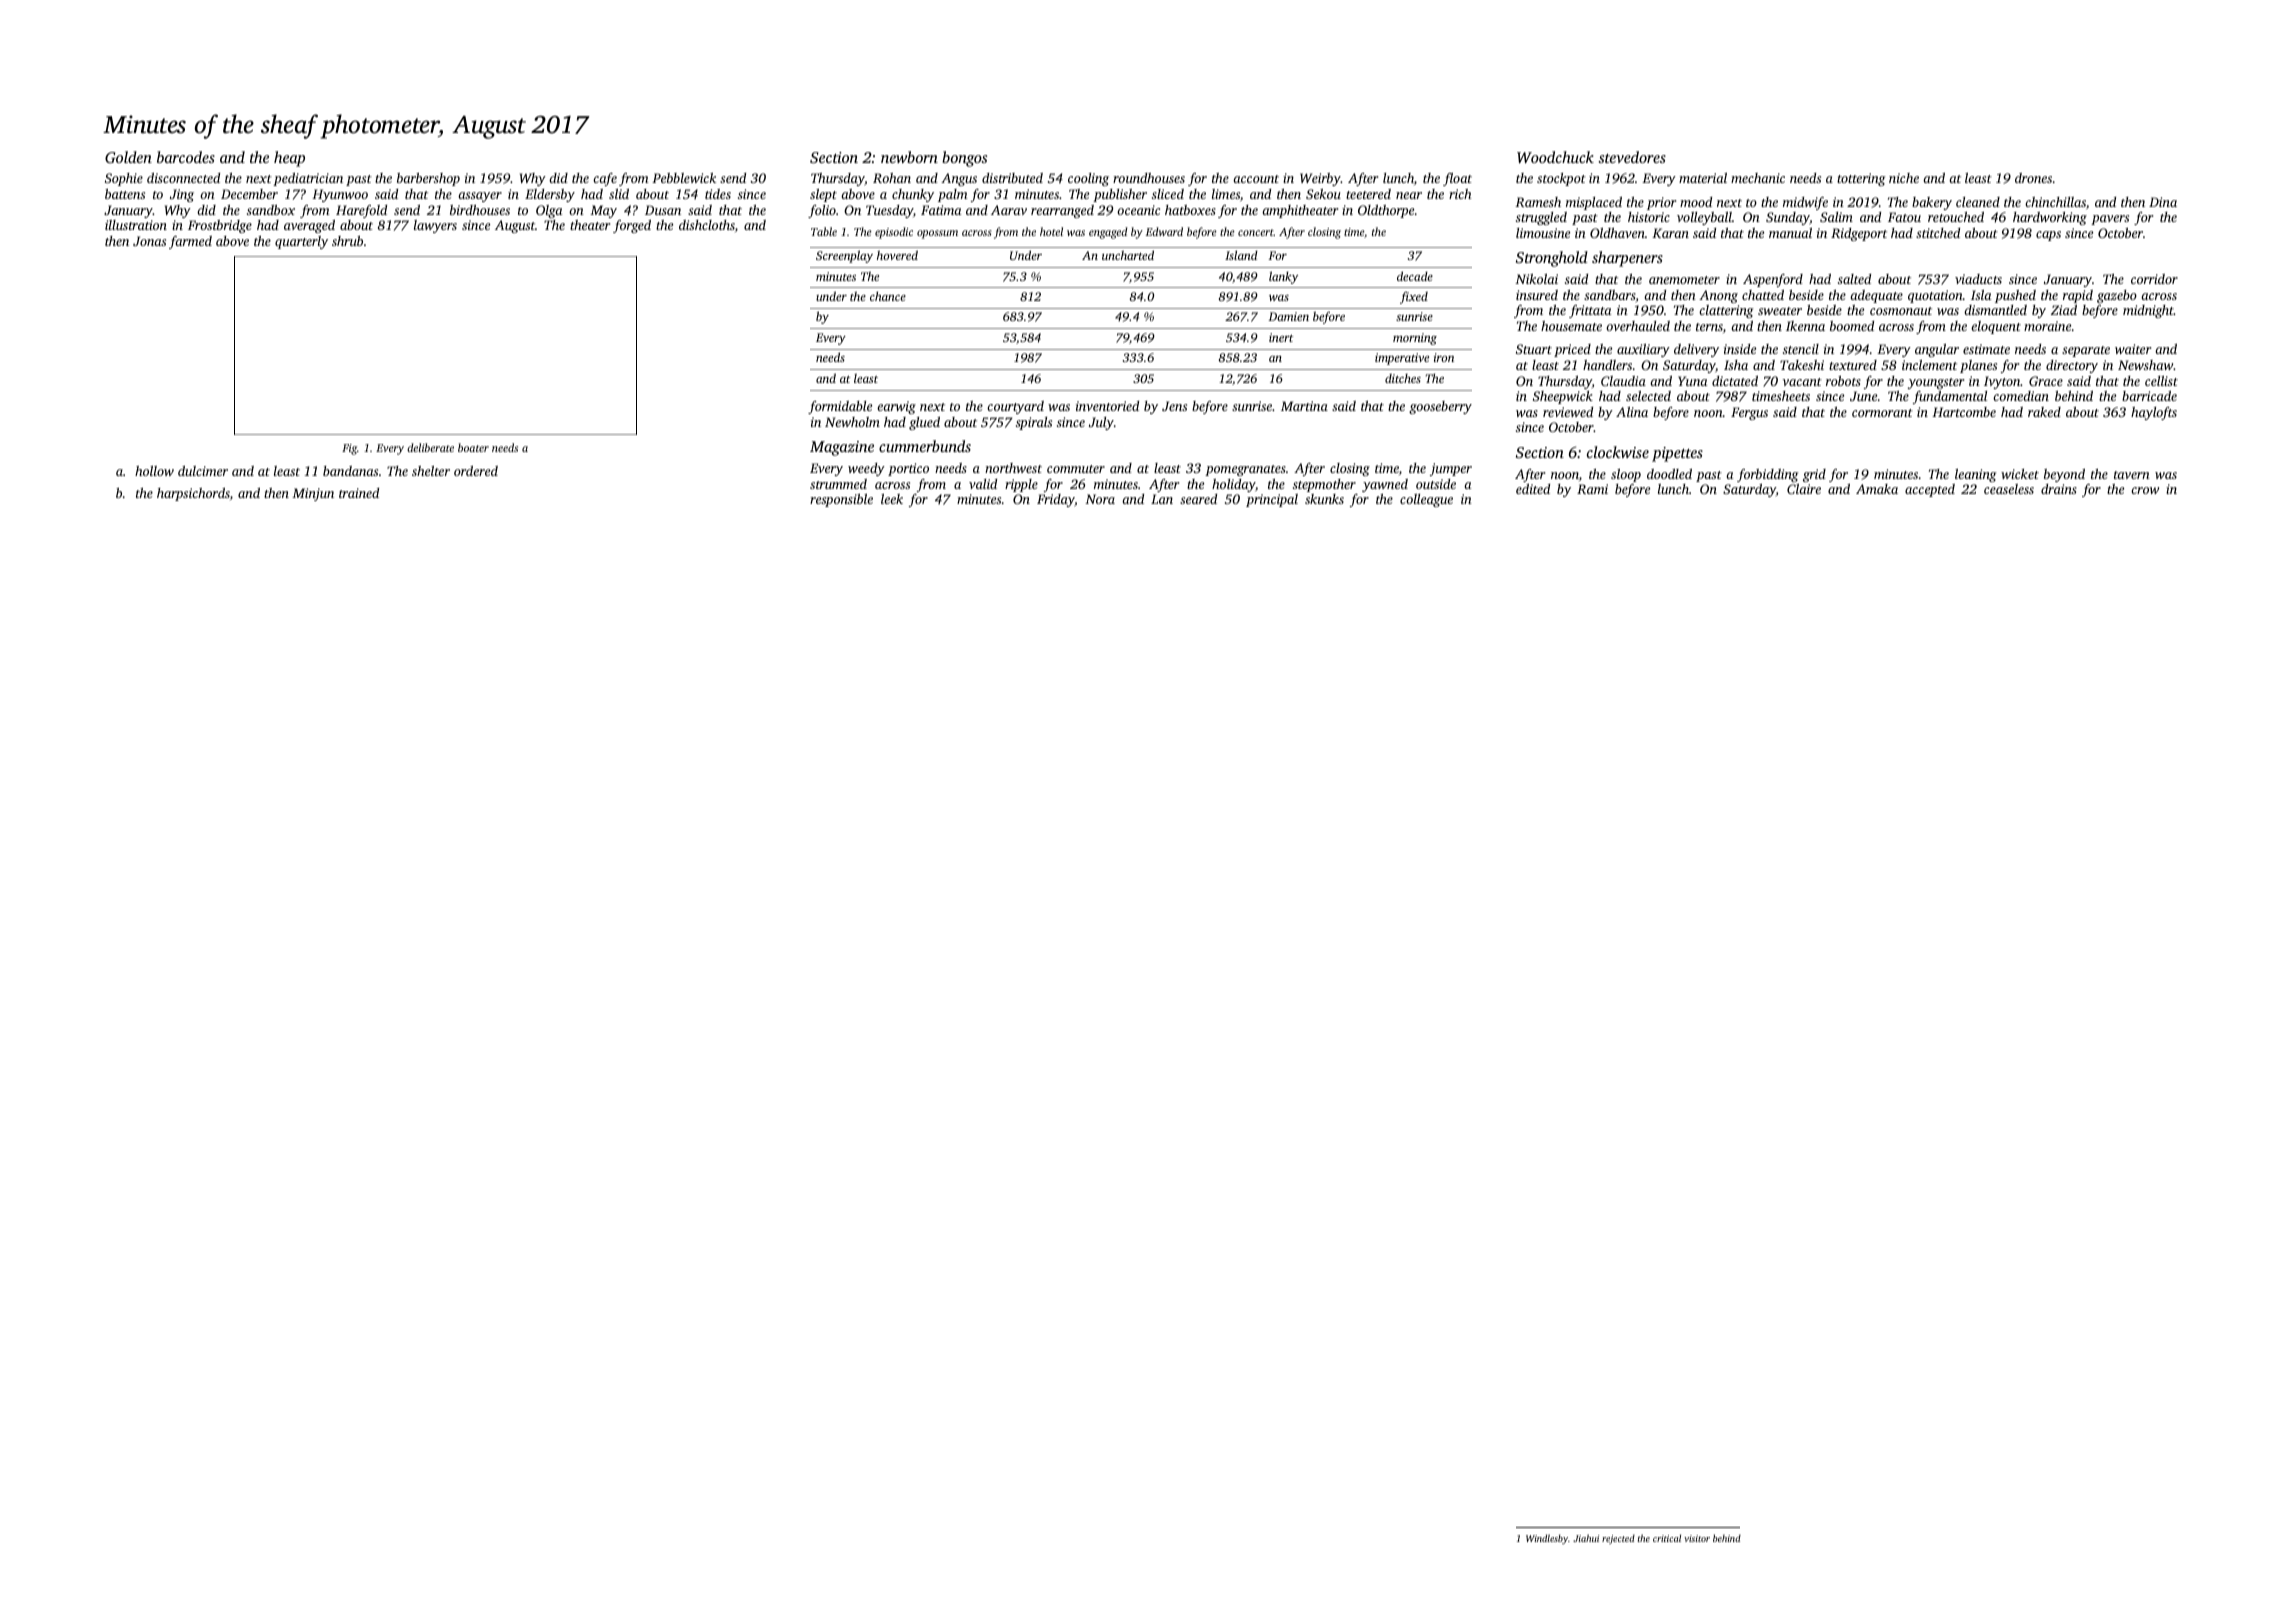 The height and width of the screenshot is (1614, 2282). Describe the element at coordinates (1586, 1538) in the screenshot. I see `Jiahui` at that location.
